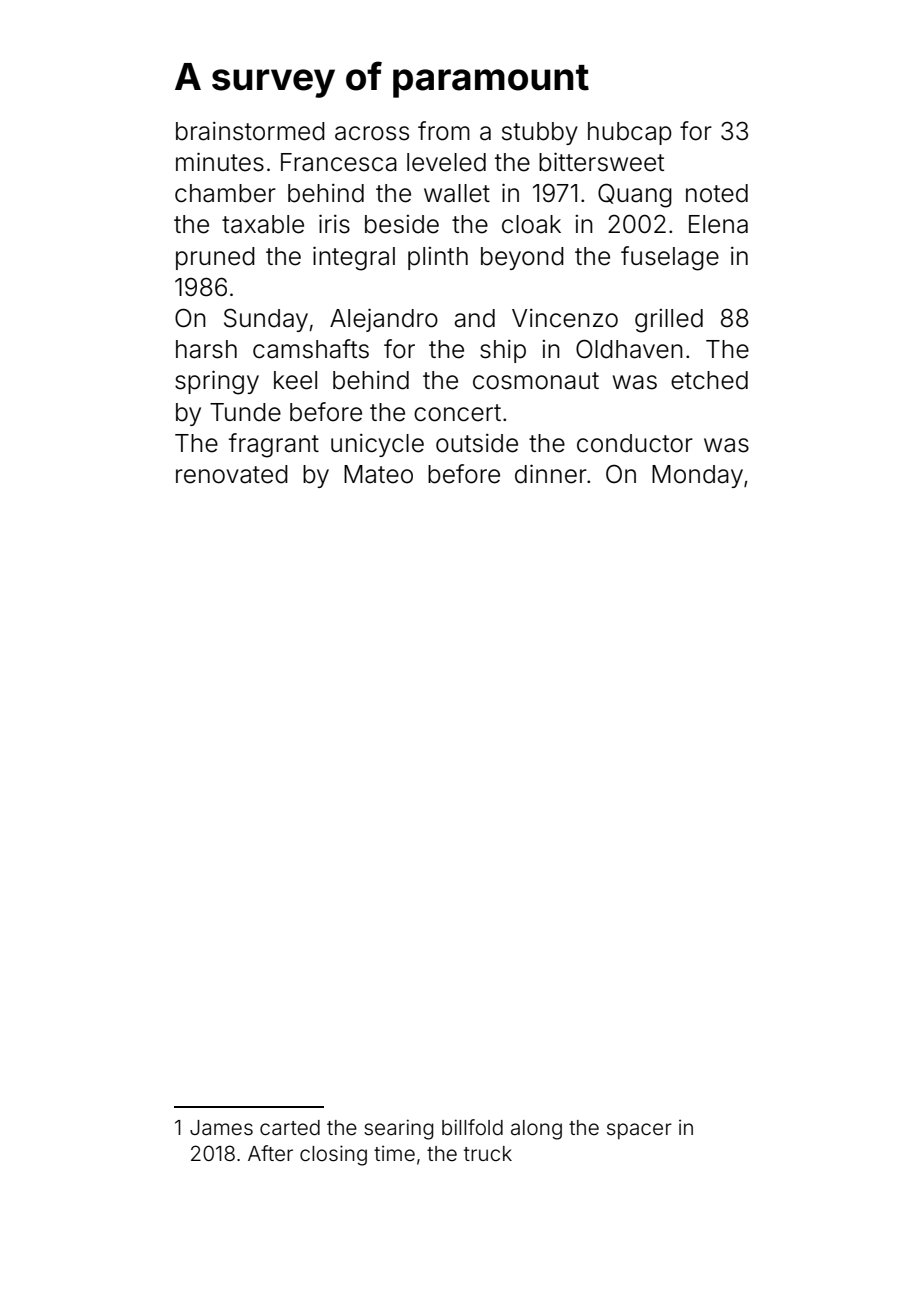 The height and width of the document is (1311, 924). Describe the element at coordinates (522, 258) in the document. I see `beyond` at that location.
